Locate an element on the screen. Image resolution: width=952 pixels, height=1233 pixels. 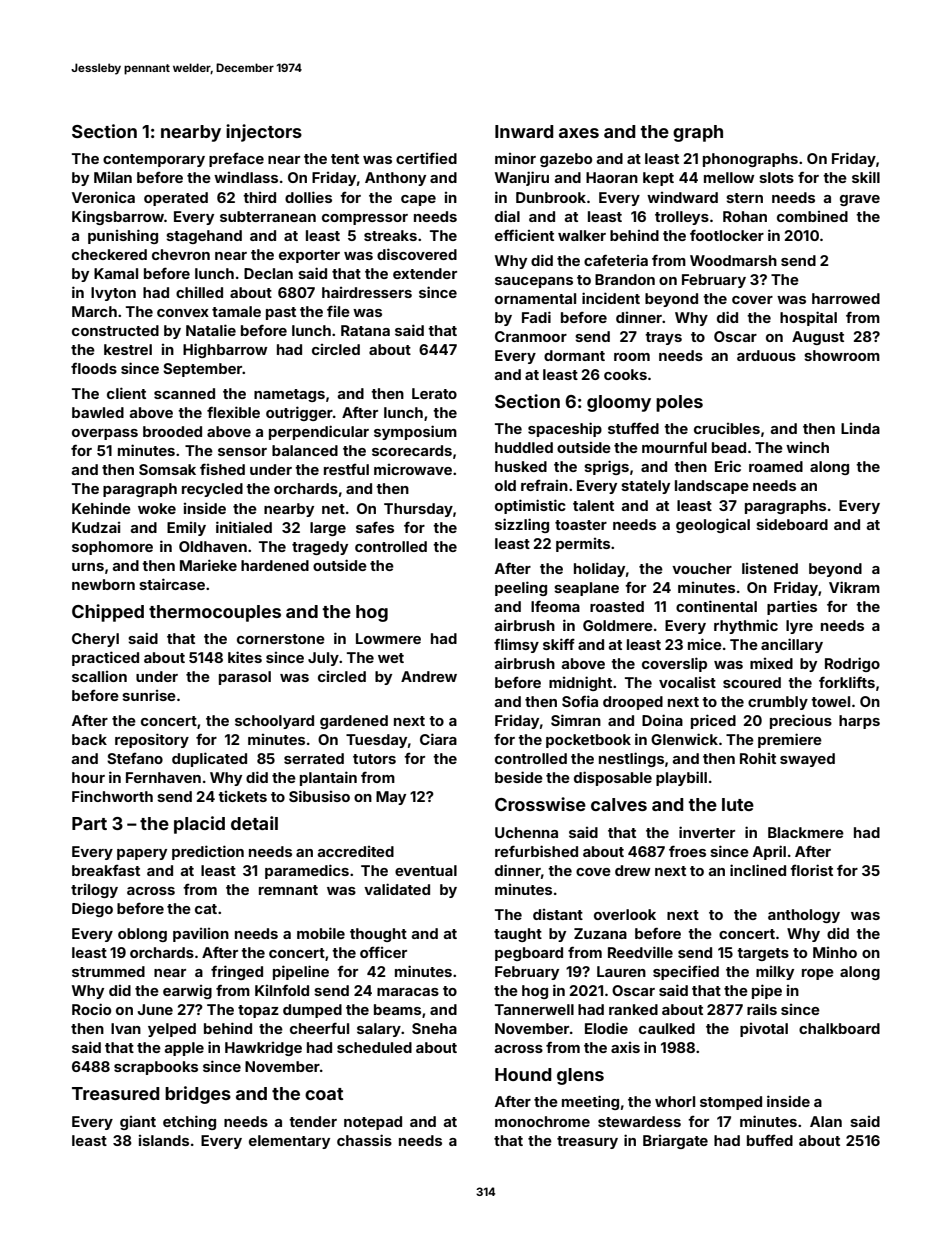
listened is located at coordinates (770, 568).
